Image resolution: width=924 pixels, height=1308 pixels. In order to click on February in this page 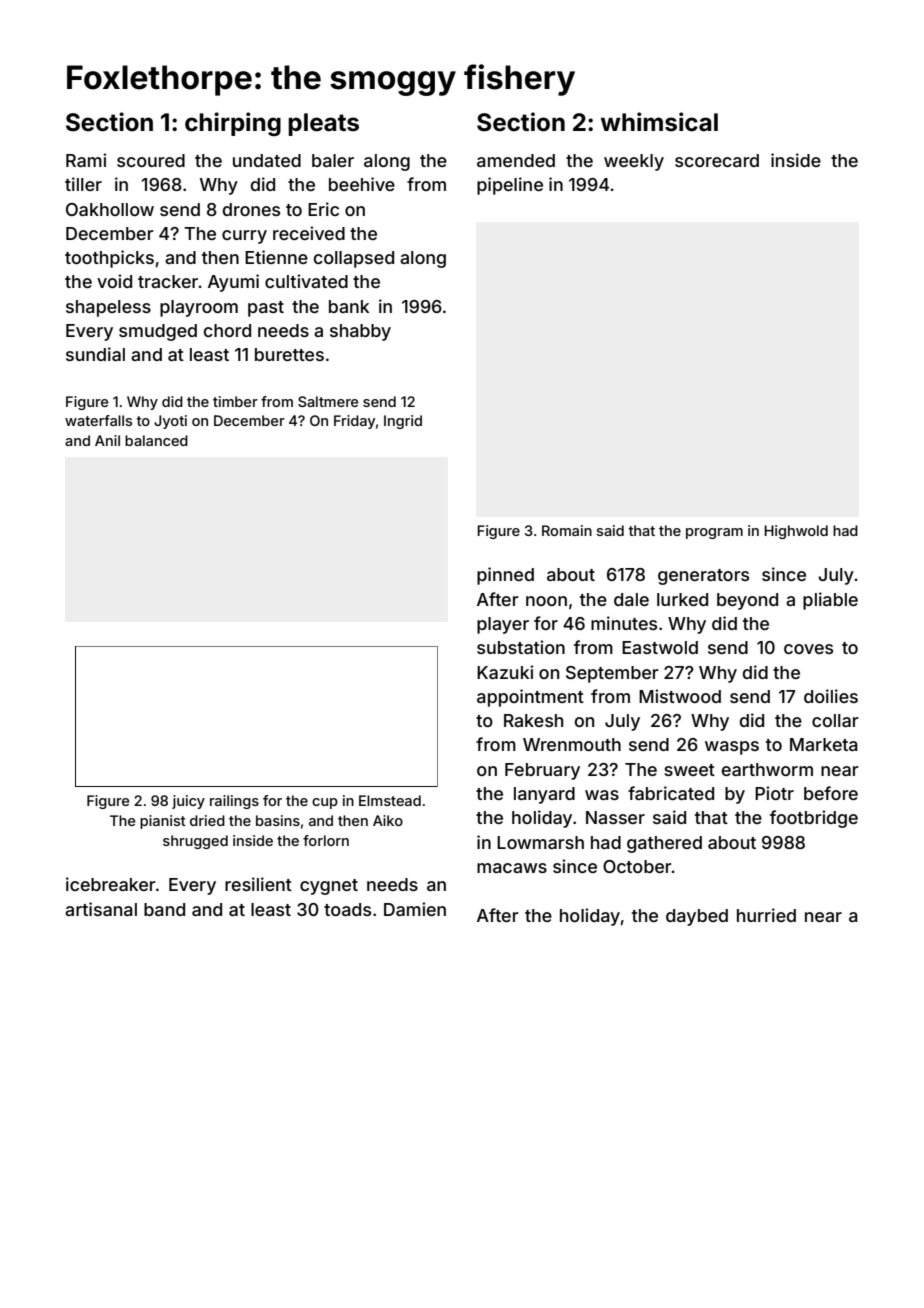, I will do `click(542, 771)`.
